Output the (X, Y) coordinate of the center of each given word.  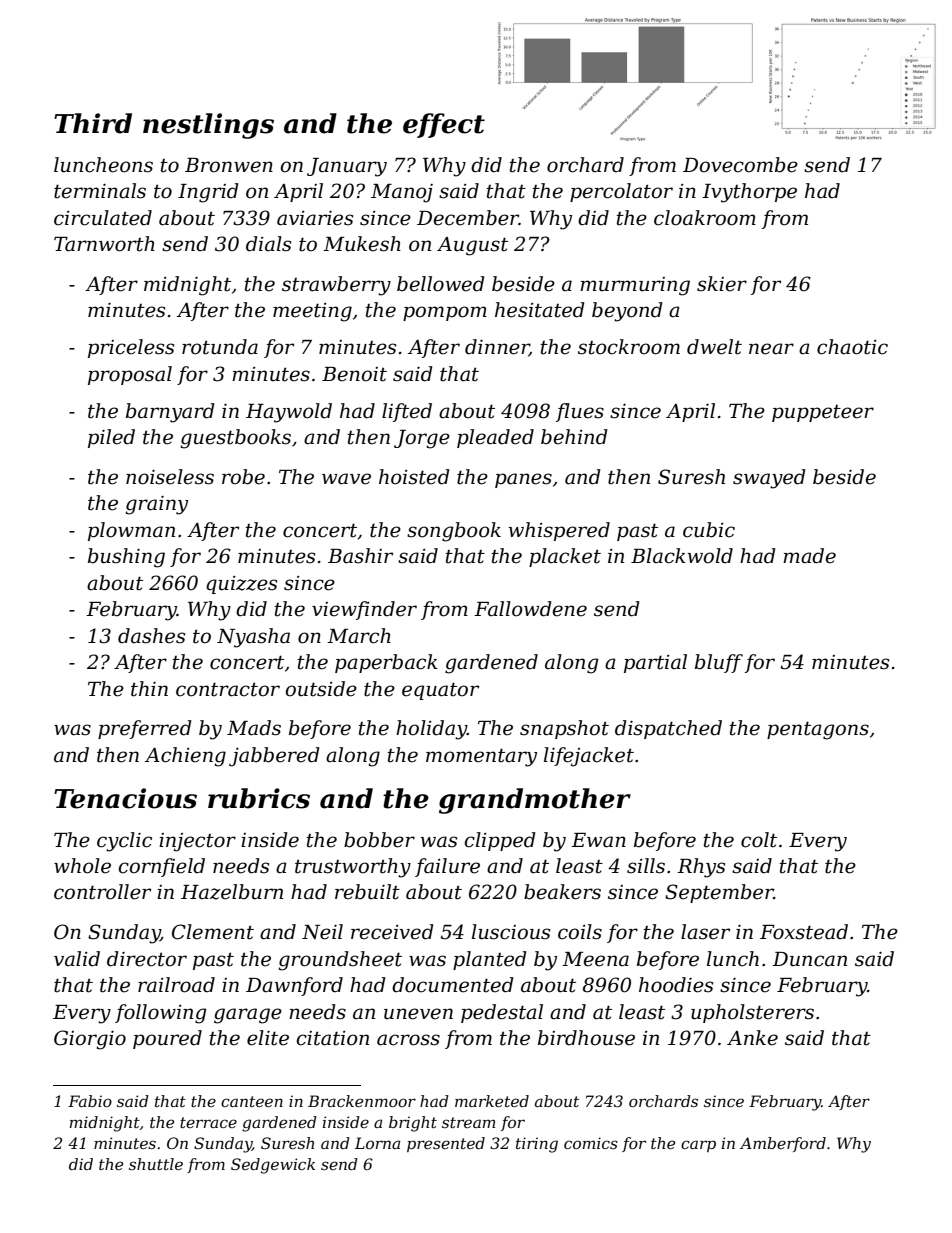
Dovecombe (740, 165)
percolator (621, 192)
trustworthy (353, 868)
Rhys (701, 868)
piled (111, 438)
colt (759, 840)
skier (722, 284)
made (809, 556)
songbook (454, 532)
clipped (500, 841)
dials (268, 244)
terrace (208, 1122)
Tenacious (125, 798)
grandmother (535, 801)
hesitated (540, 310)
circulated (103, 218)
